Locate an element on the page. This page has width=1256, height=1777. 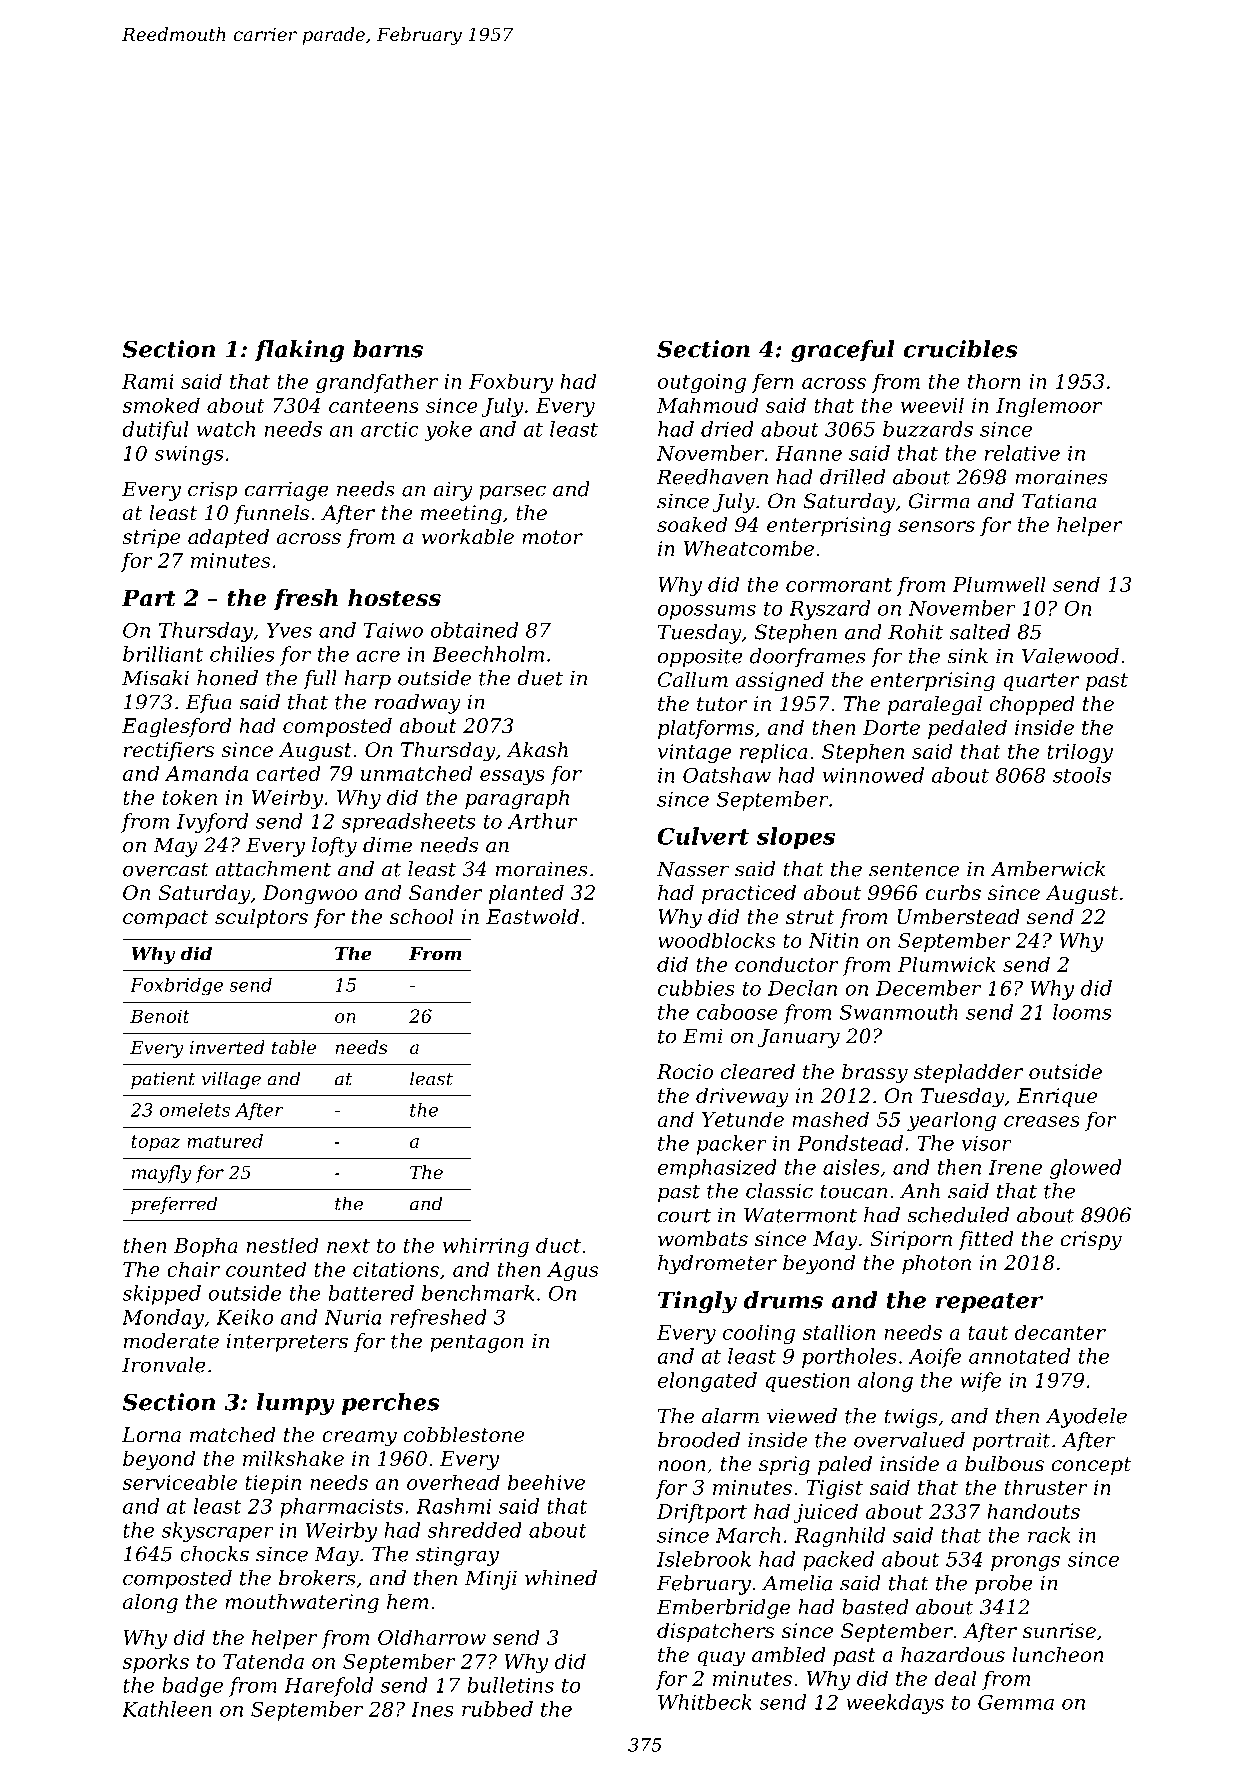
Plumwick is located at coordinates (947, 964).
